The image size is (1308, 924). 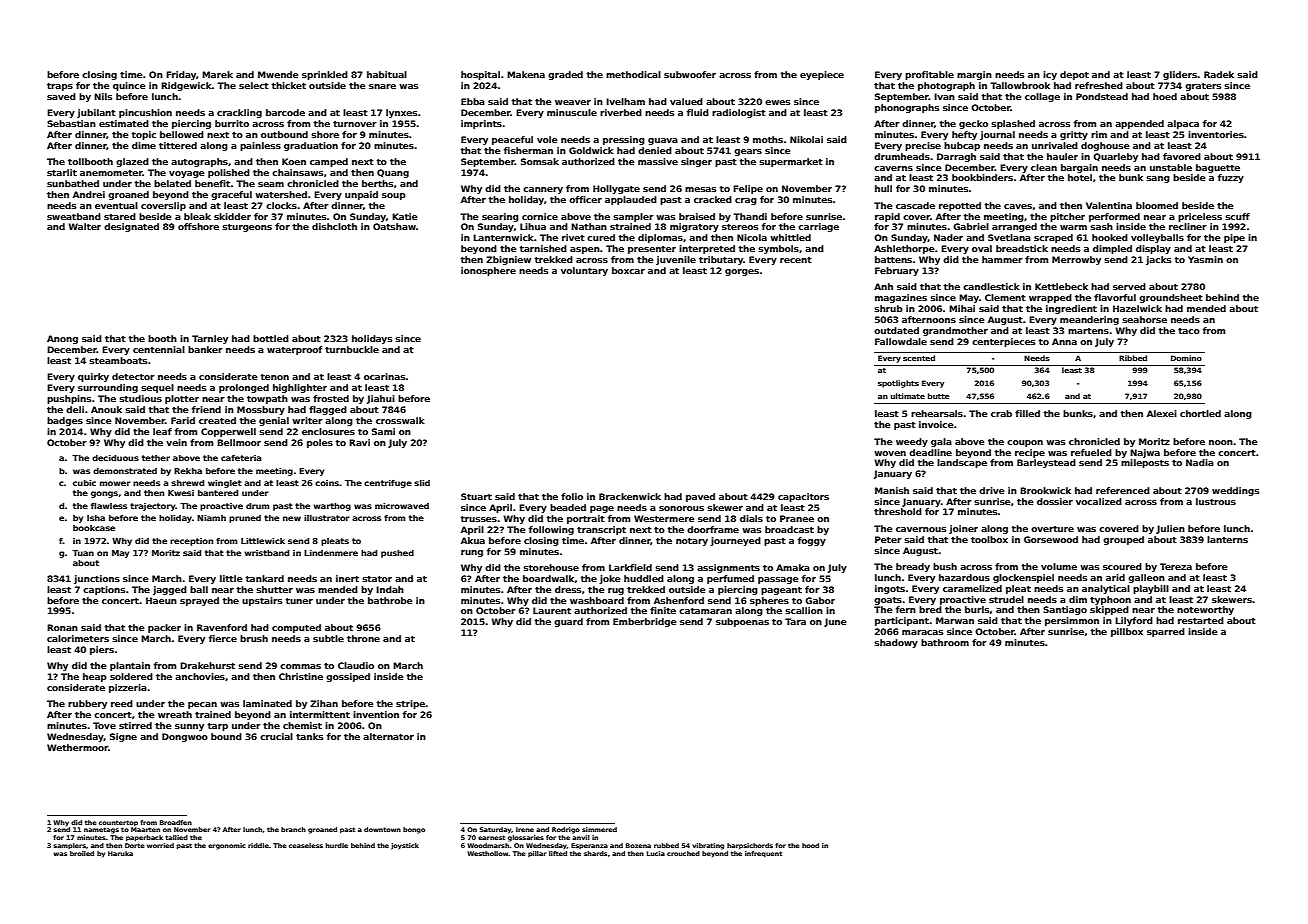 What do you see at coordinates (1127, 632) in the screenshot?
I see `pillbox` at bounding box center [1127, 632].
